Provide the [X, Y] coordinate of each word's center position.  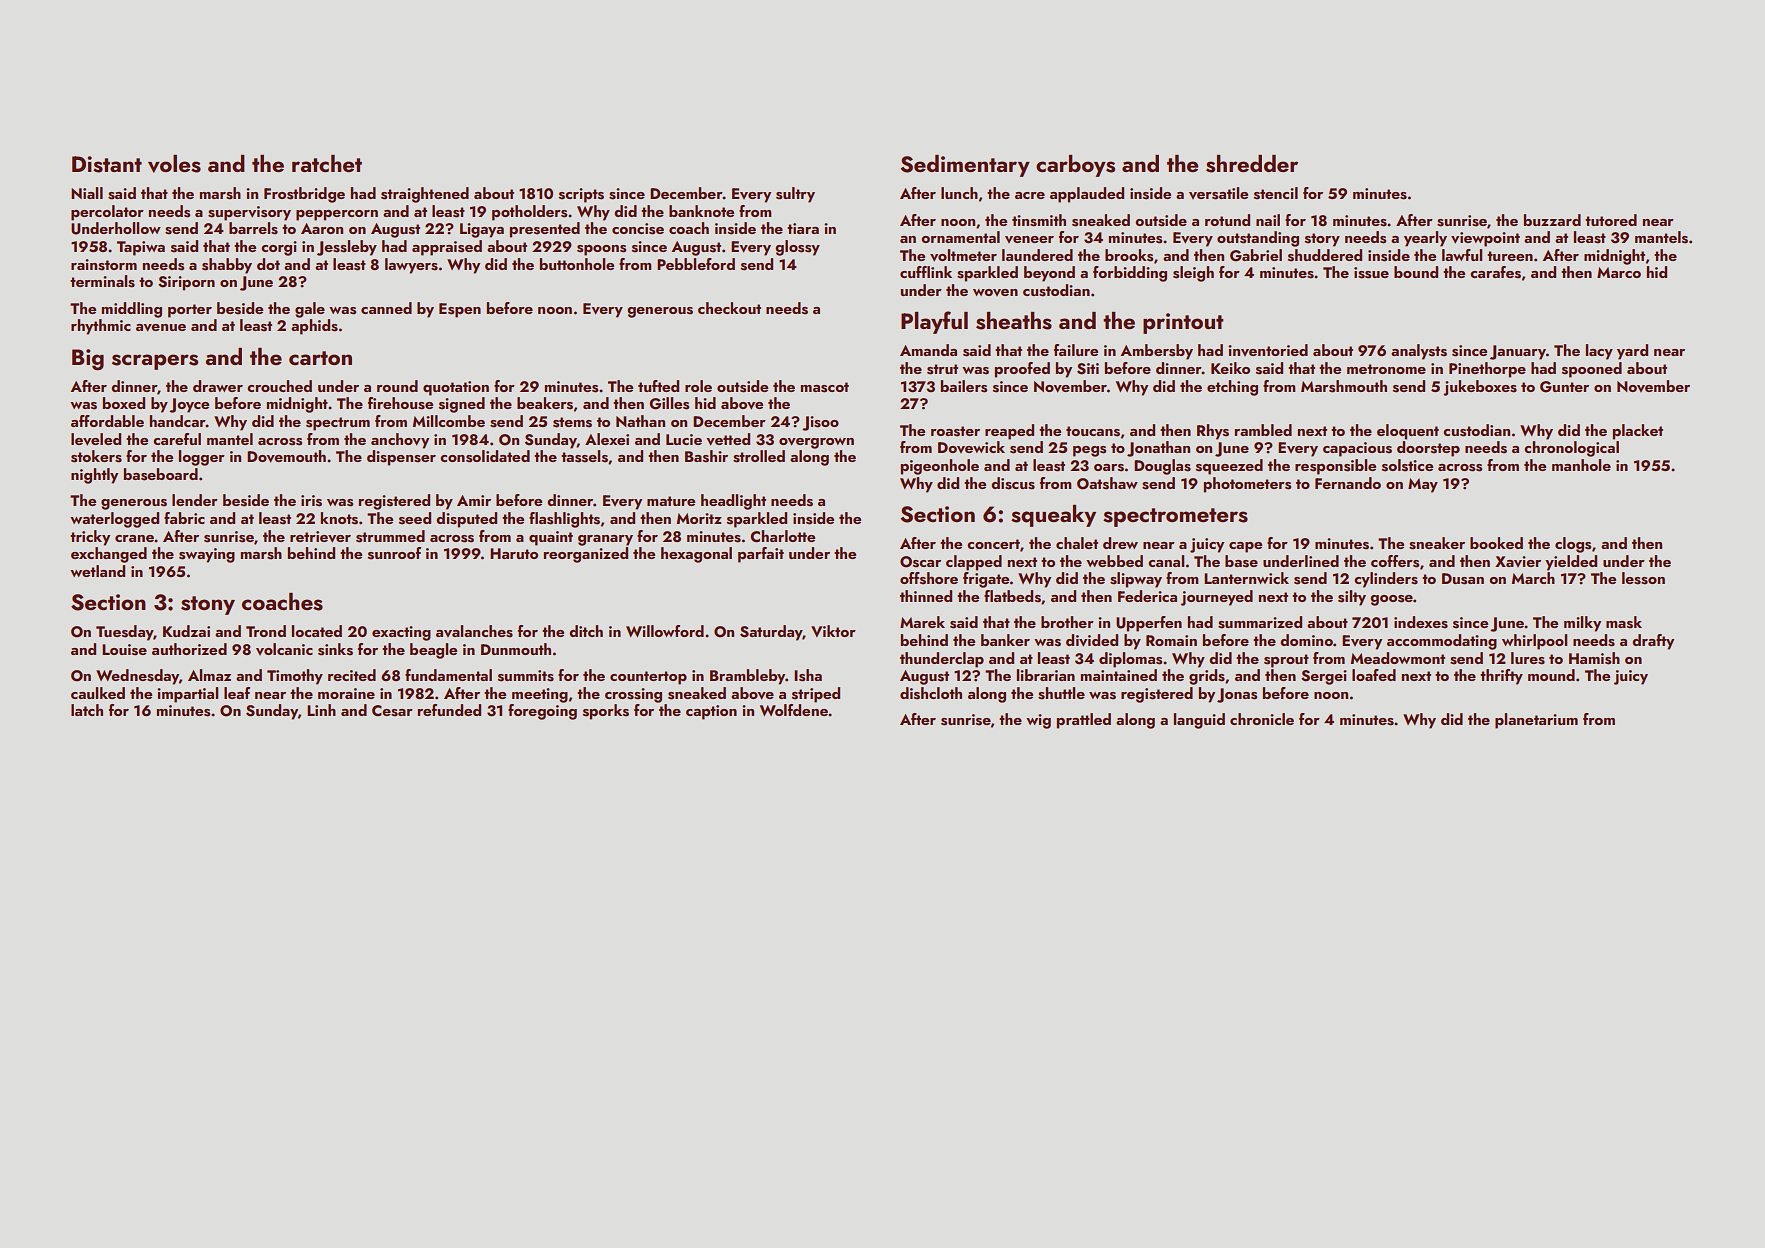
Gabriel [1256, 255]
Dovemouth [286, 456]
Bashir [706, 456]
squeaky [1053, 516]
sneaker [1437, 543]
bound [1416, 272]
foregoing [542, 712]
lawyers [411, 266]
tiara [803, 228]
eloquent [1408, 432]
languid [1199, 721]
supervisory [249, 213]
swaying [207, 555]
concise [638, 229]
